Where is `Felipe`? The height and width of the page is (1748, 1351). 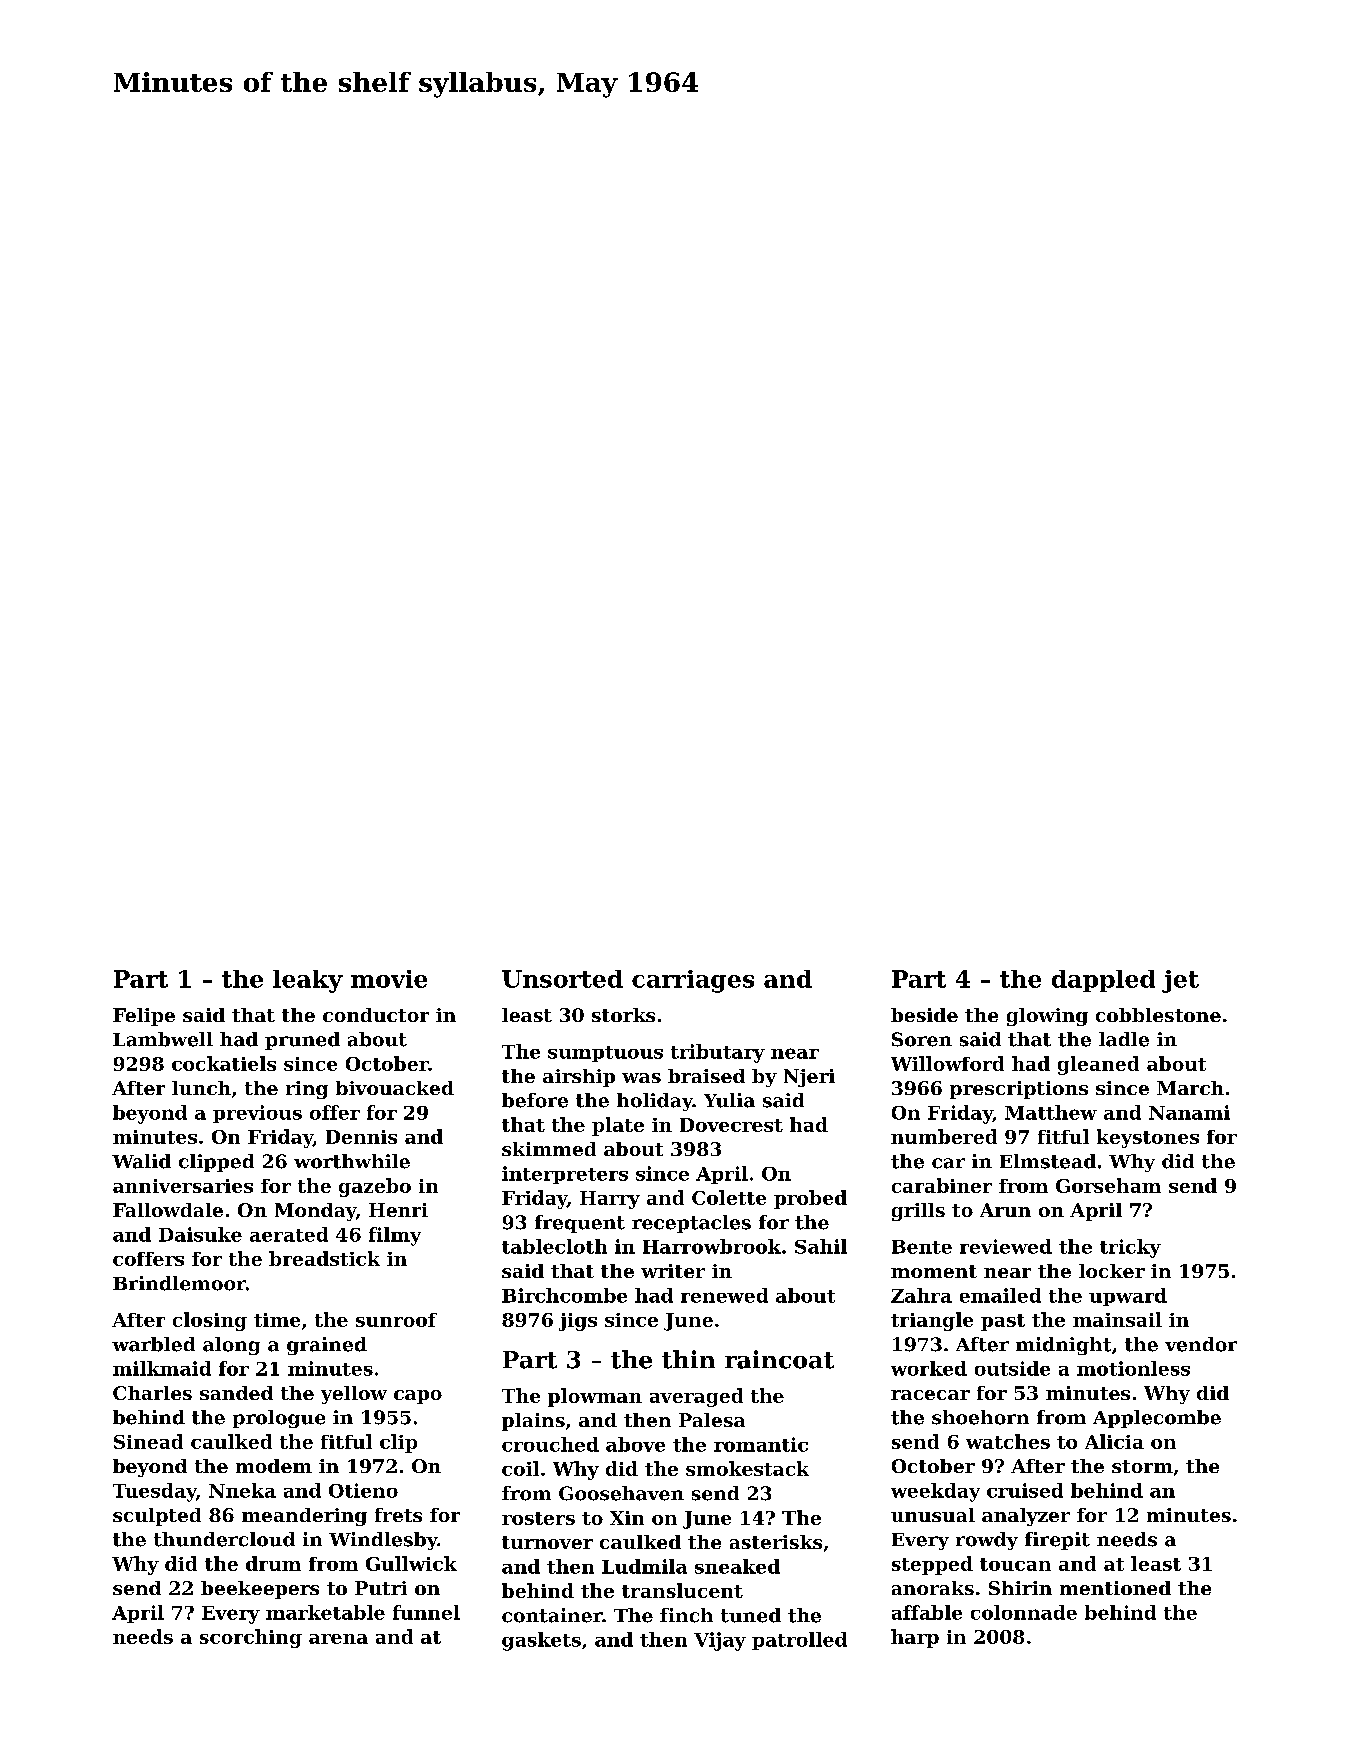
Felipe is located at coordinates (144, 1017).
